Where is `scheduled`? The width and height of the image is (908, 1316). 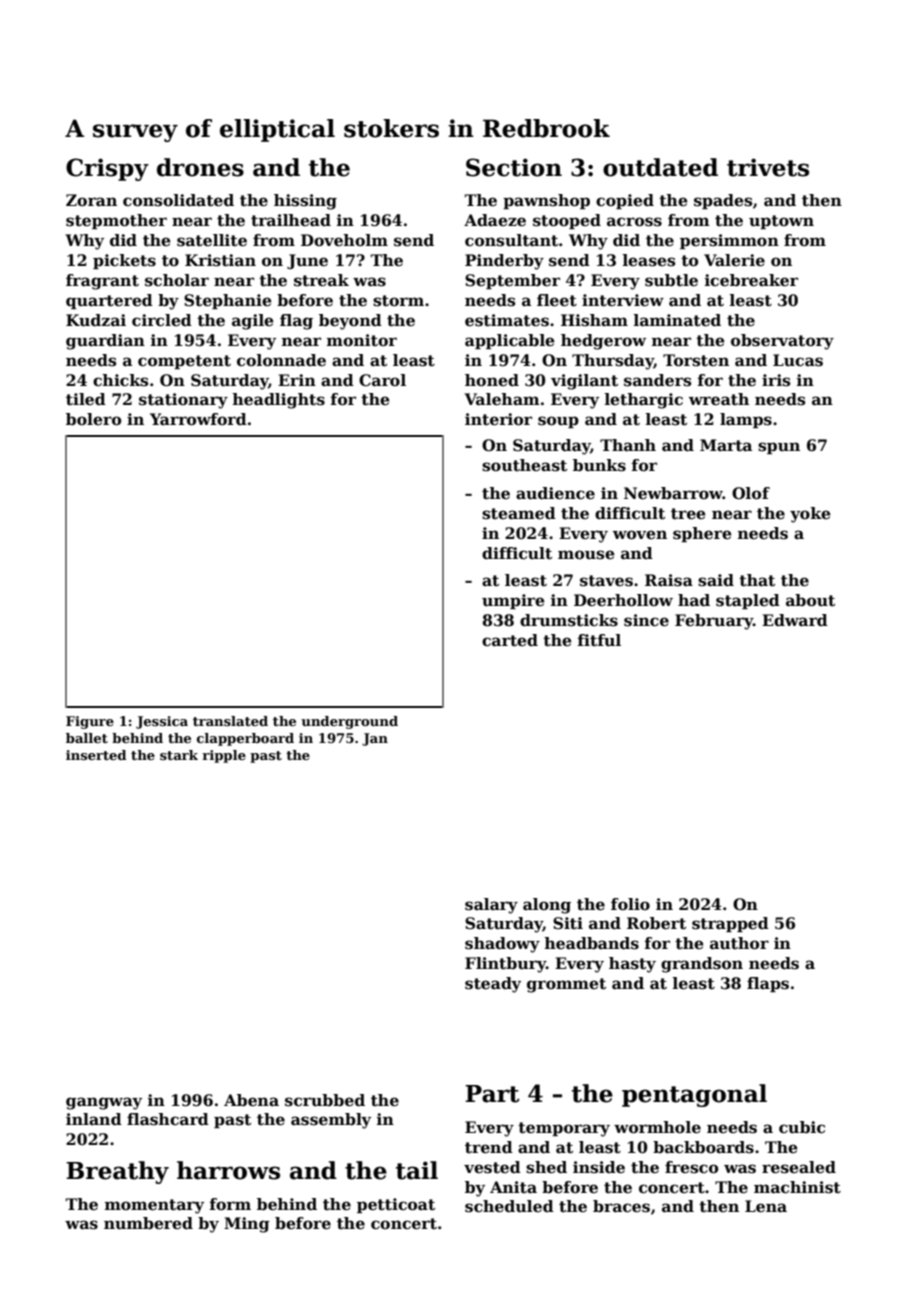 scheduled is located at coordinates (509, 1206).
